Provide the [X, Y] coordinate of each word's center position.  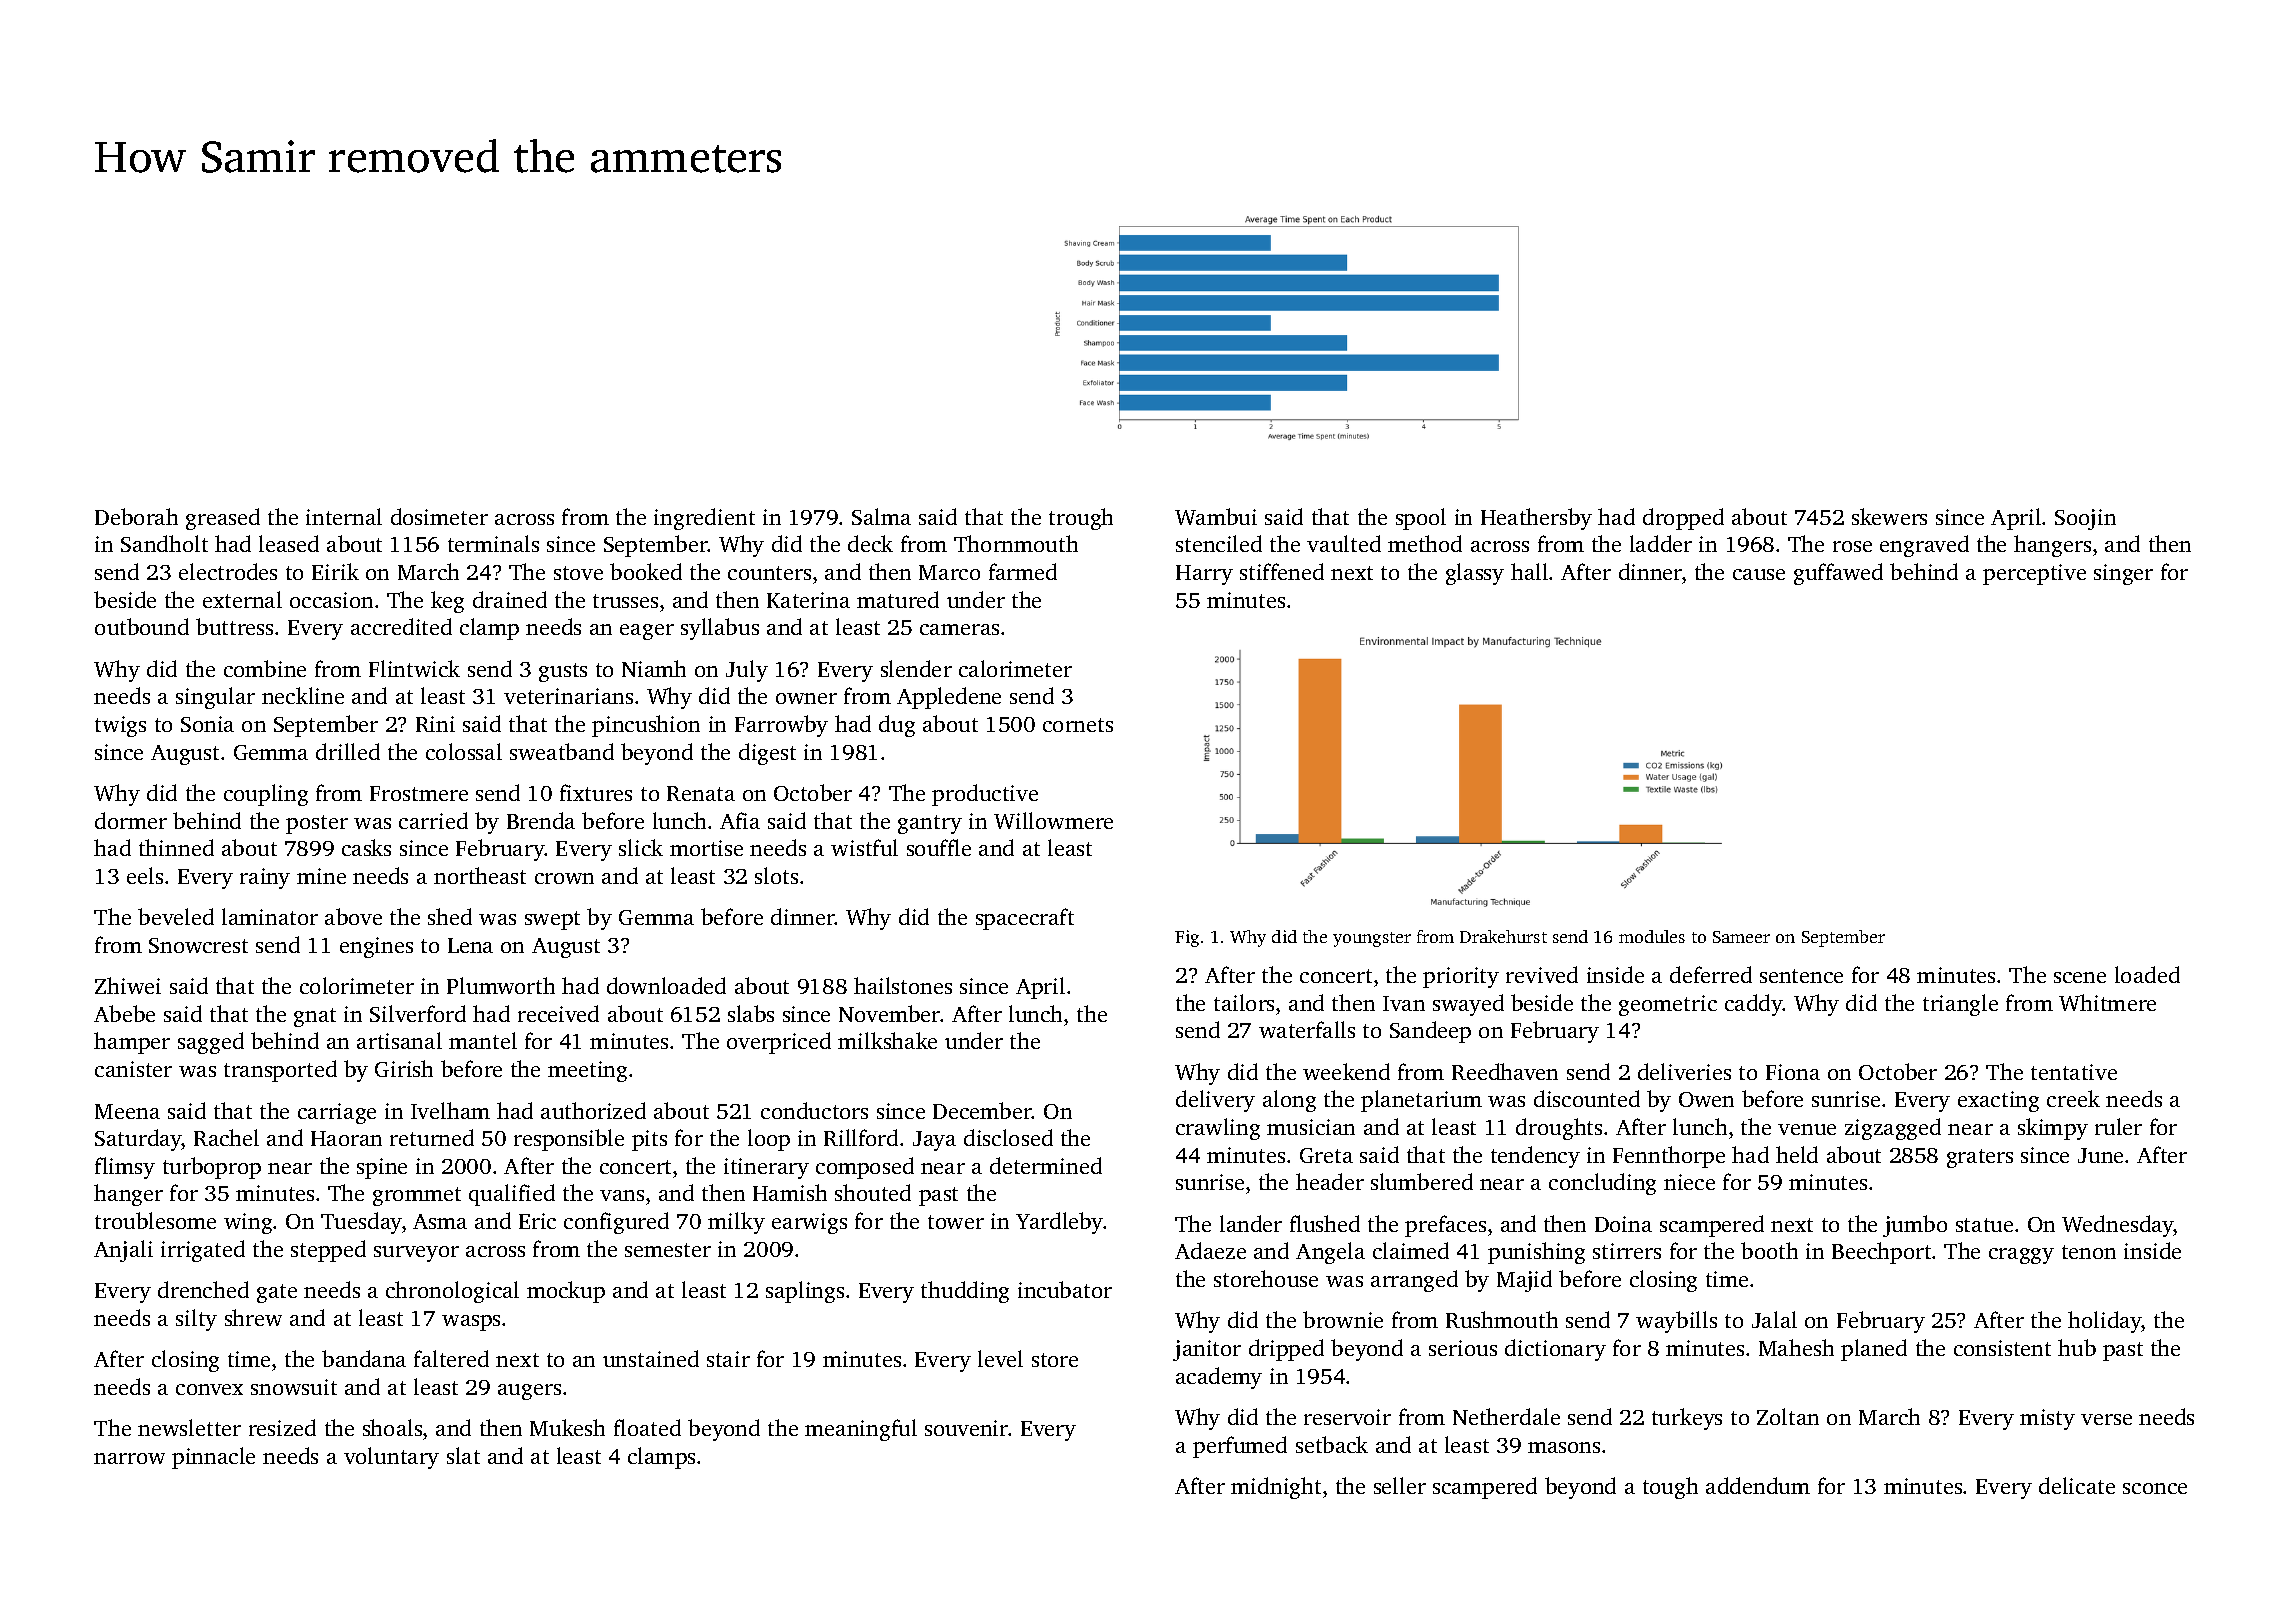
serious [1463, 1348]
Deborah [136, 516]
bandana [364, 1358]
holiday [2105, 1322]
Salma [881, 516]
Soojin [2085, 519]
